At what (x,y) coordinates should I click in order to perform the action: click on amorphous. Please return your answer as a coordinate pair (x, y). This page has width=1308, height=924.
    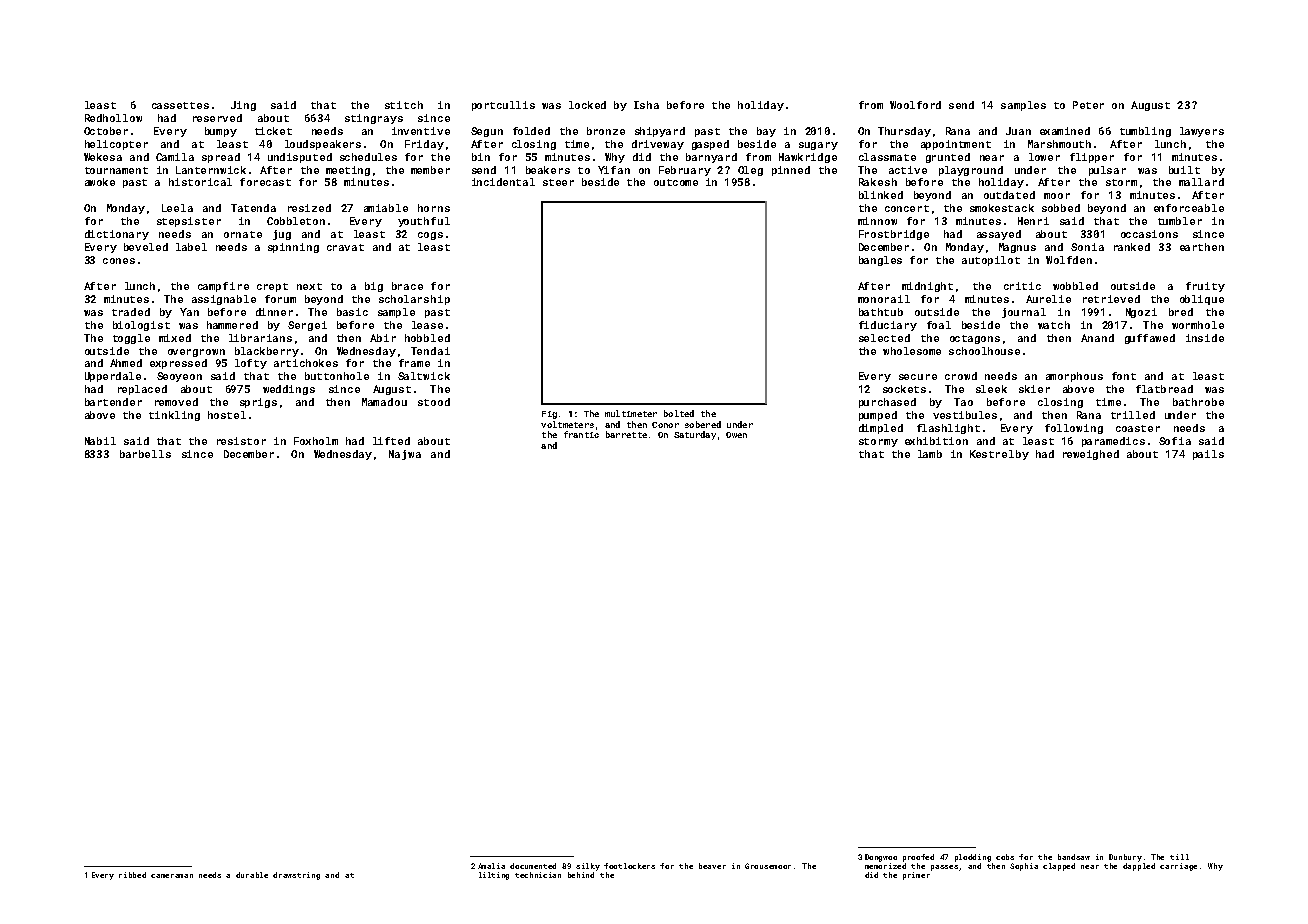
    Looking at the image, I should click on (1074, 377).
